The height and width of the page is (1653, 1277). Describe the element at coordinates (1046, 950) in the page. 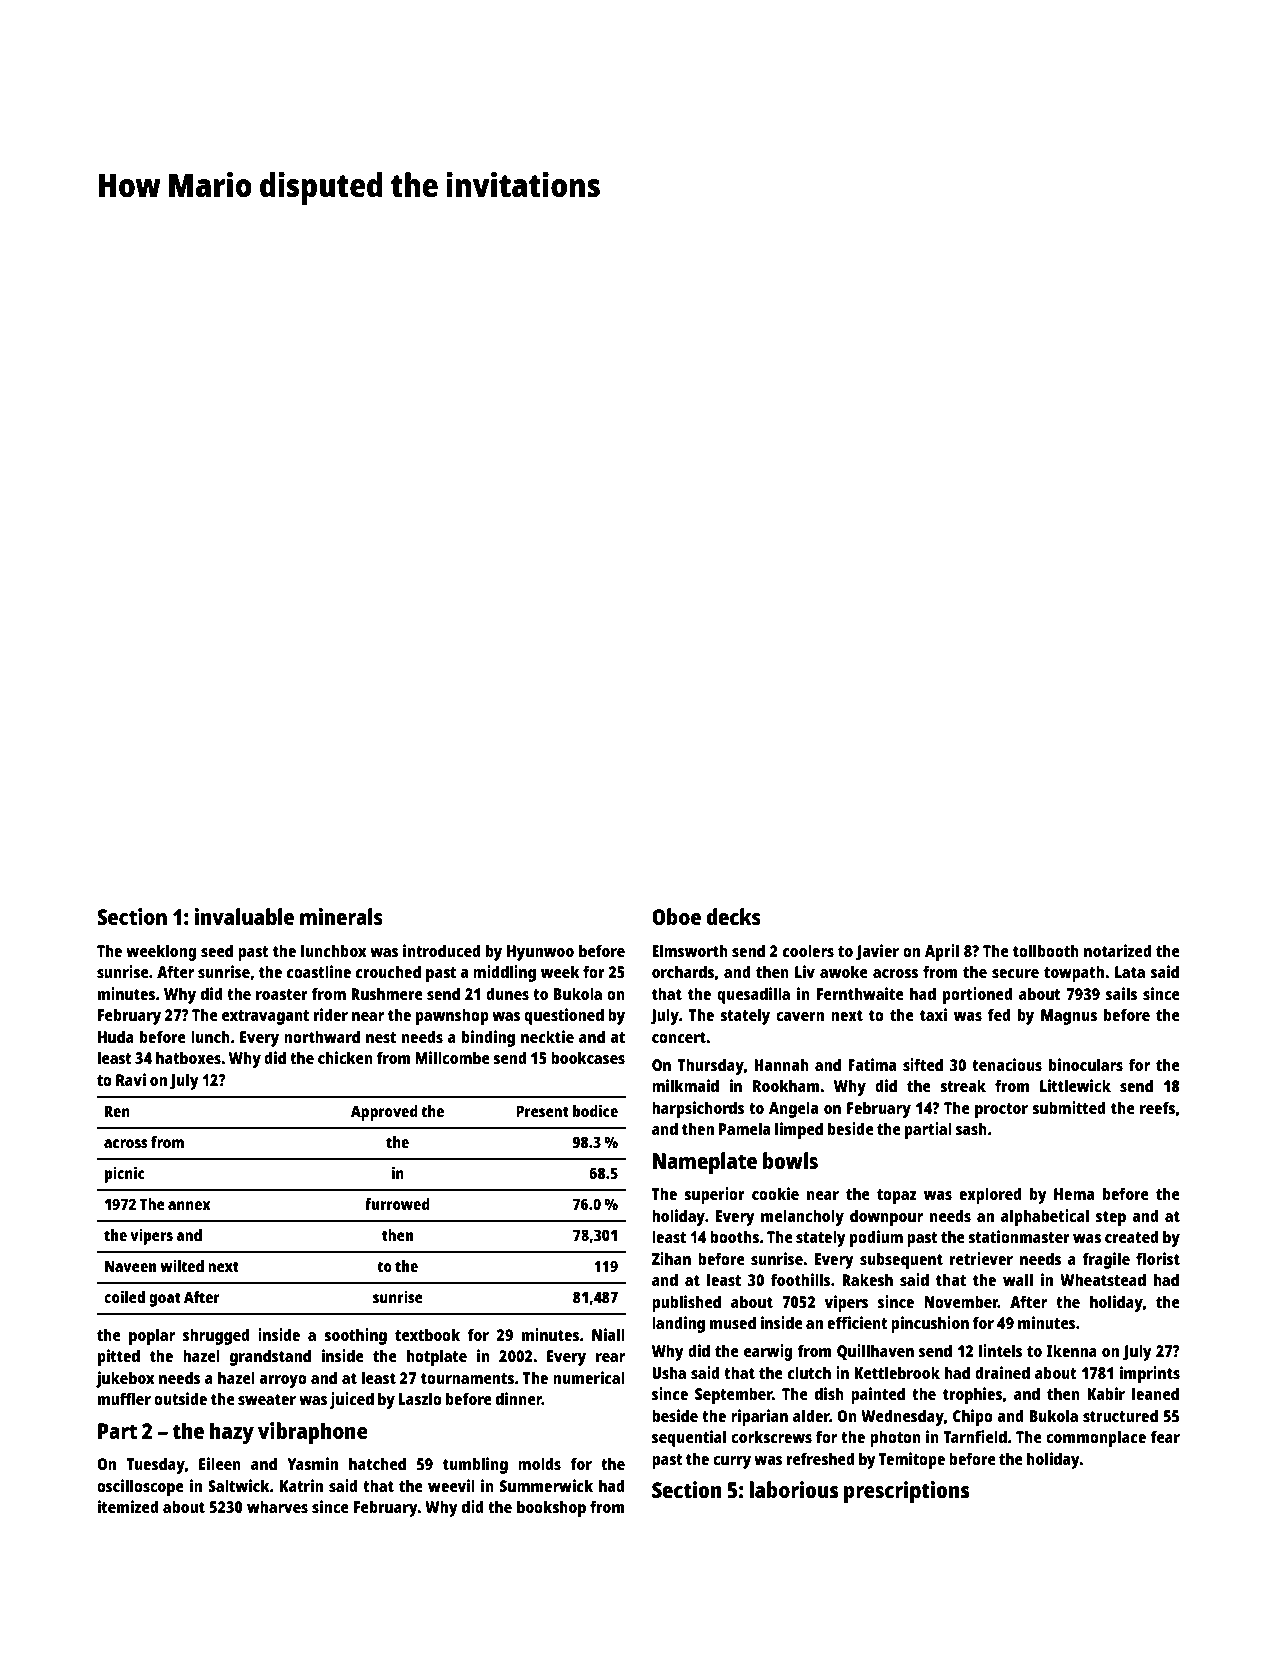

I see `tollbooth` at that location.
